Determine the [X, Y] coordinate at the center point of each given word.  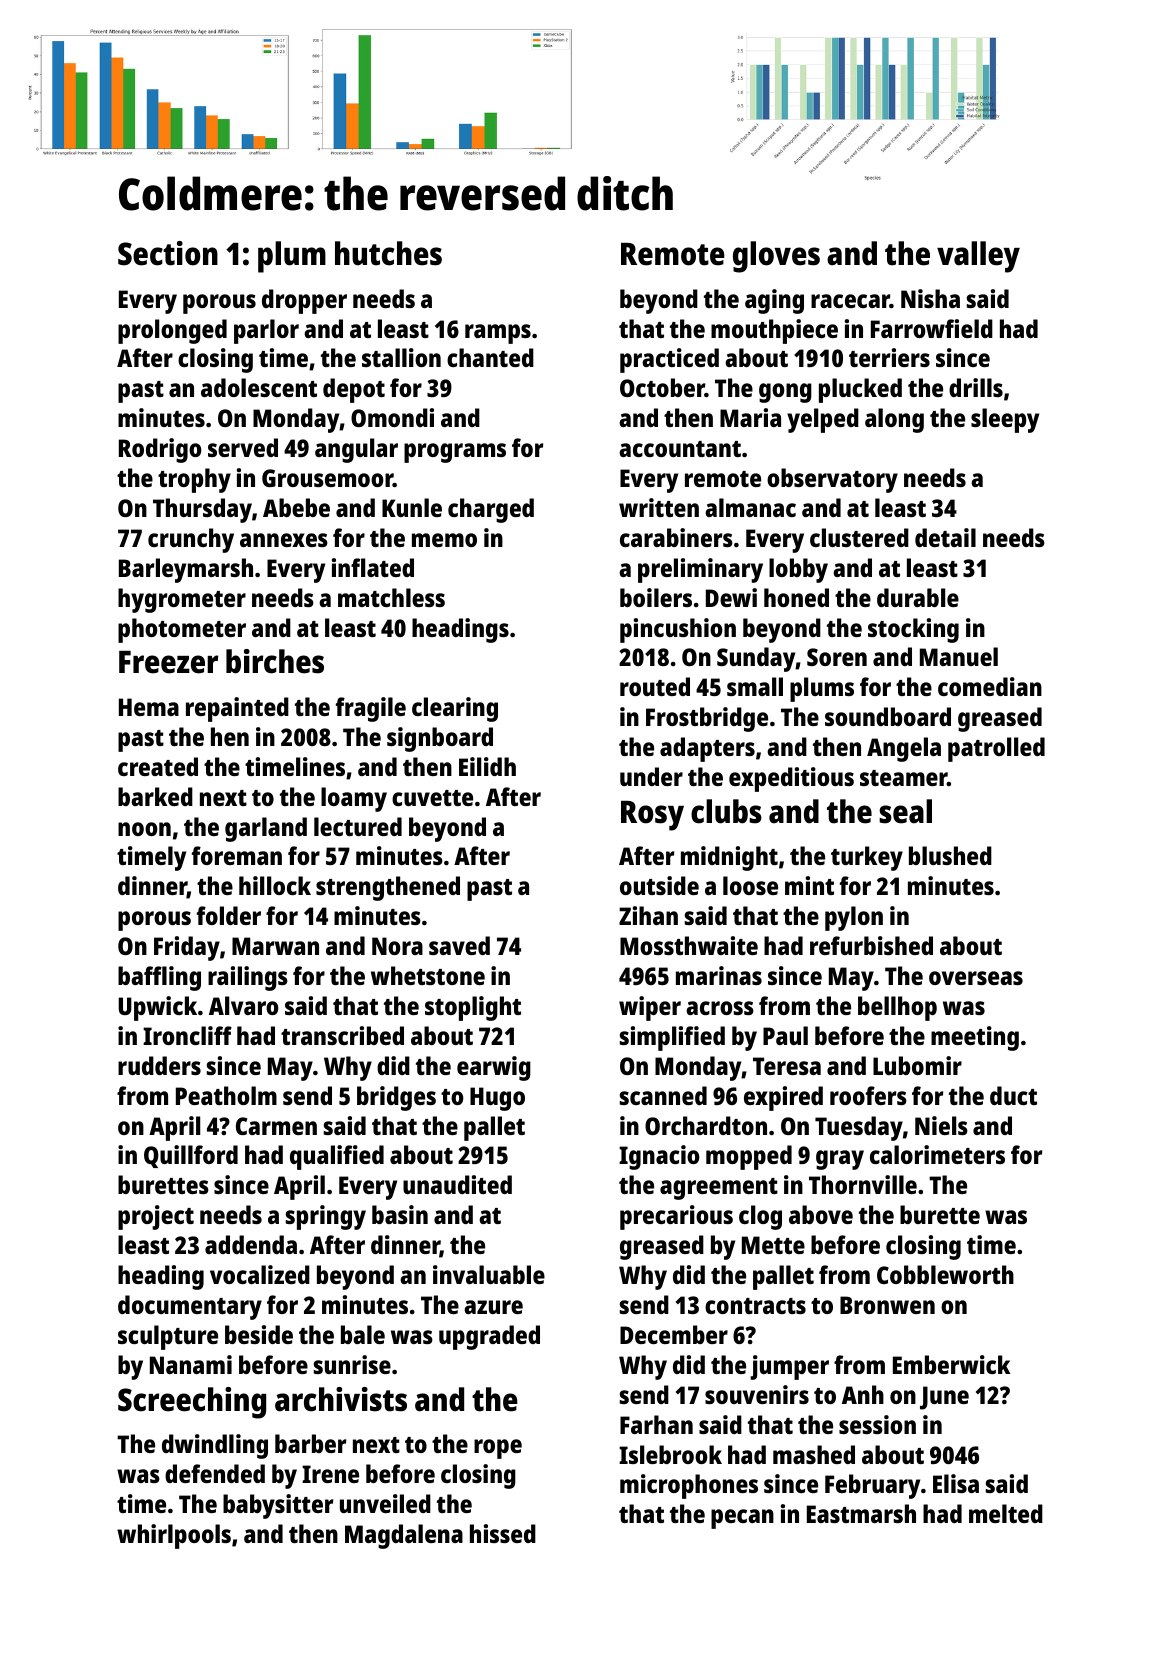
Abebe [296, 507]
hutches [388, 253]
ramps [498, 334]
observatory [832, 480]
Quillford [191, 1156]
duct [1013, 1095]
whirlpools [174, 1536]
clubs [726, 811]
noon [144, 829]
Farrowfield [932, 328]
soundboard [888, 716]
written [659, 507]
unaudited [457, 1184]
